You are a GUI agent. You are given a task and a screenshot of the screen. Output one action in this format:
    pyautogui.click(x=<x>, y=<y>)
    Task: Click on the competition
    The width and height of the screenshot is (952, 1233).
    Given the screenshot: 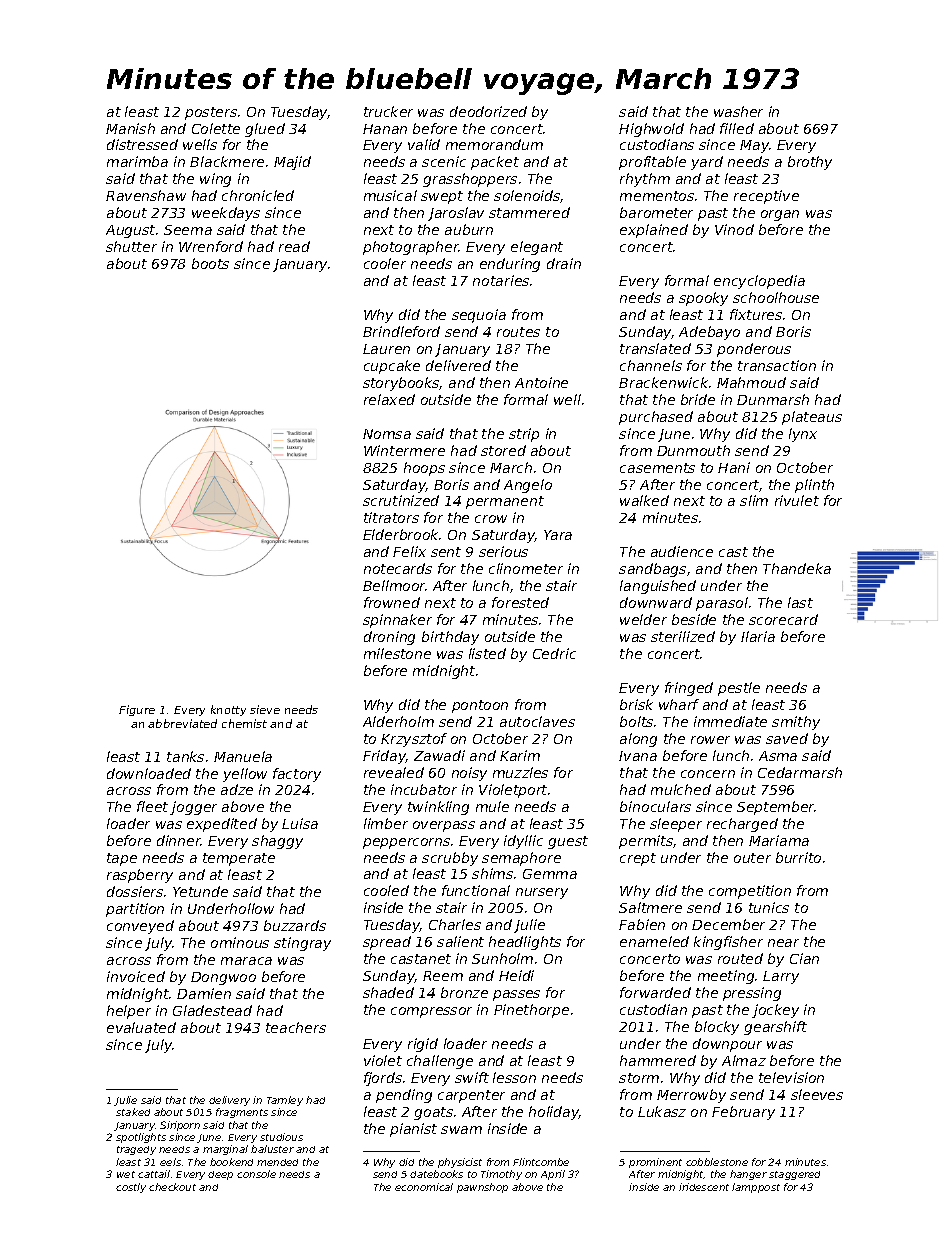 What is the action you would take?
    pyautogui.click(x=750, y=892)
